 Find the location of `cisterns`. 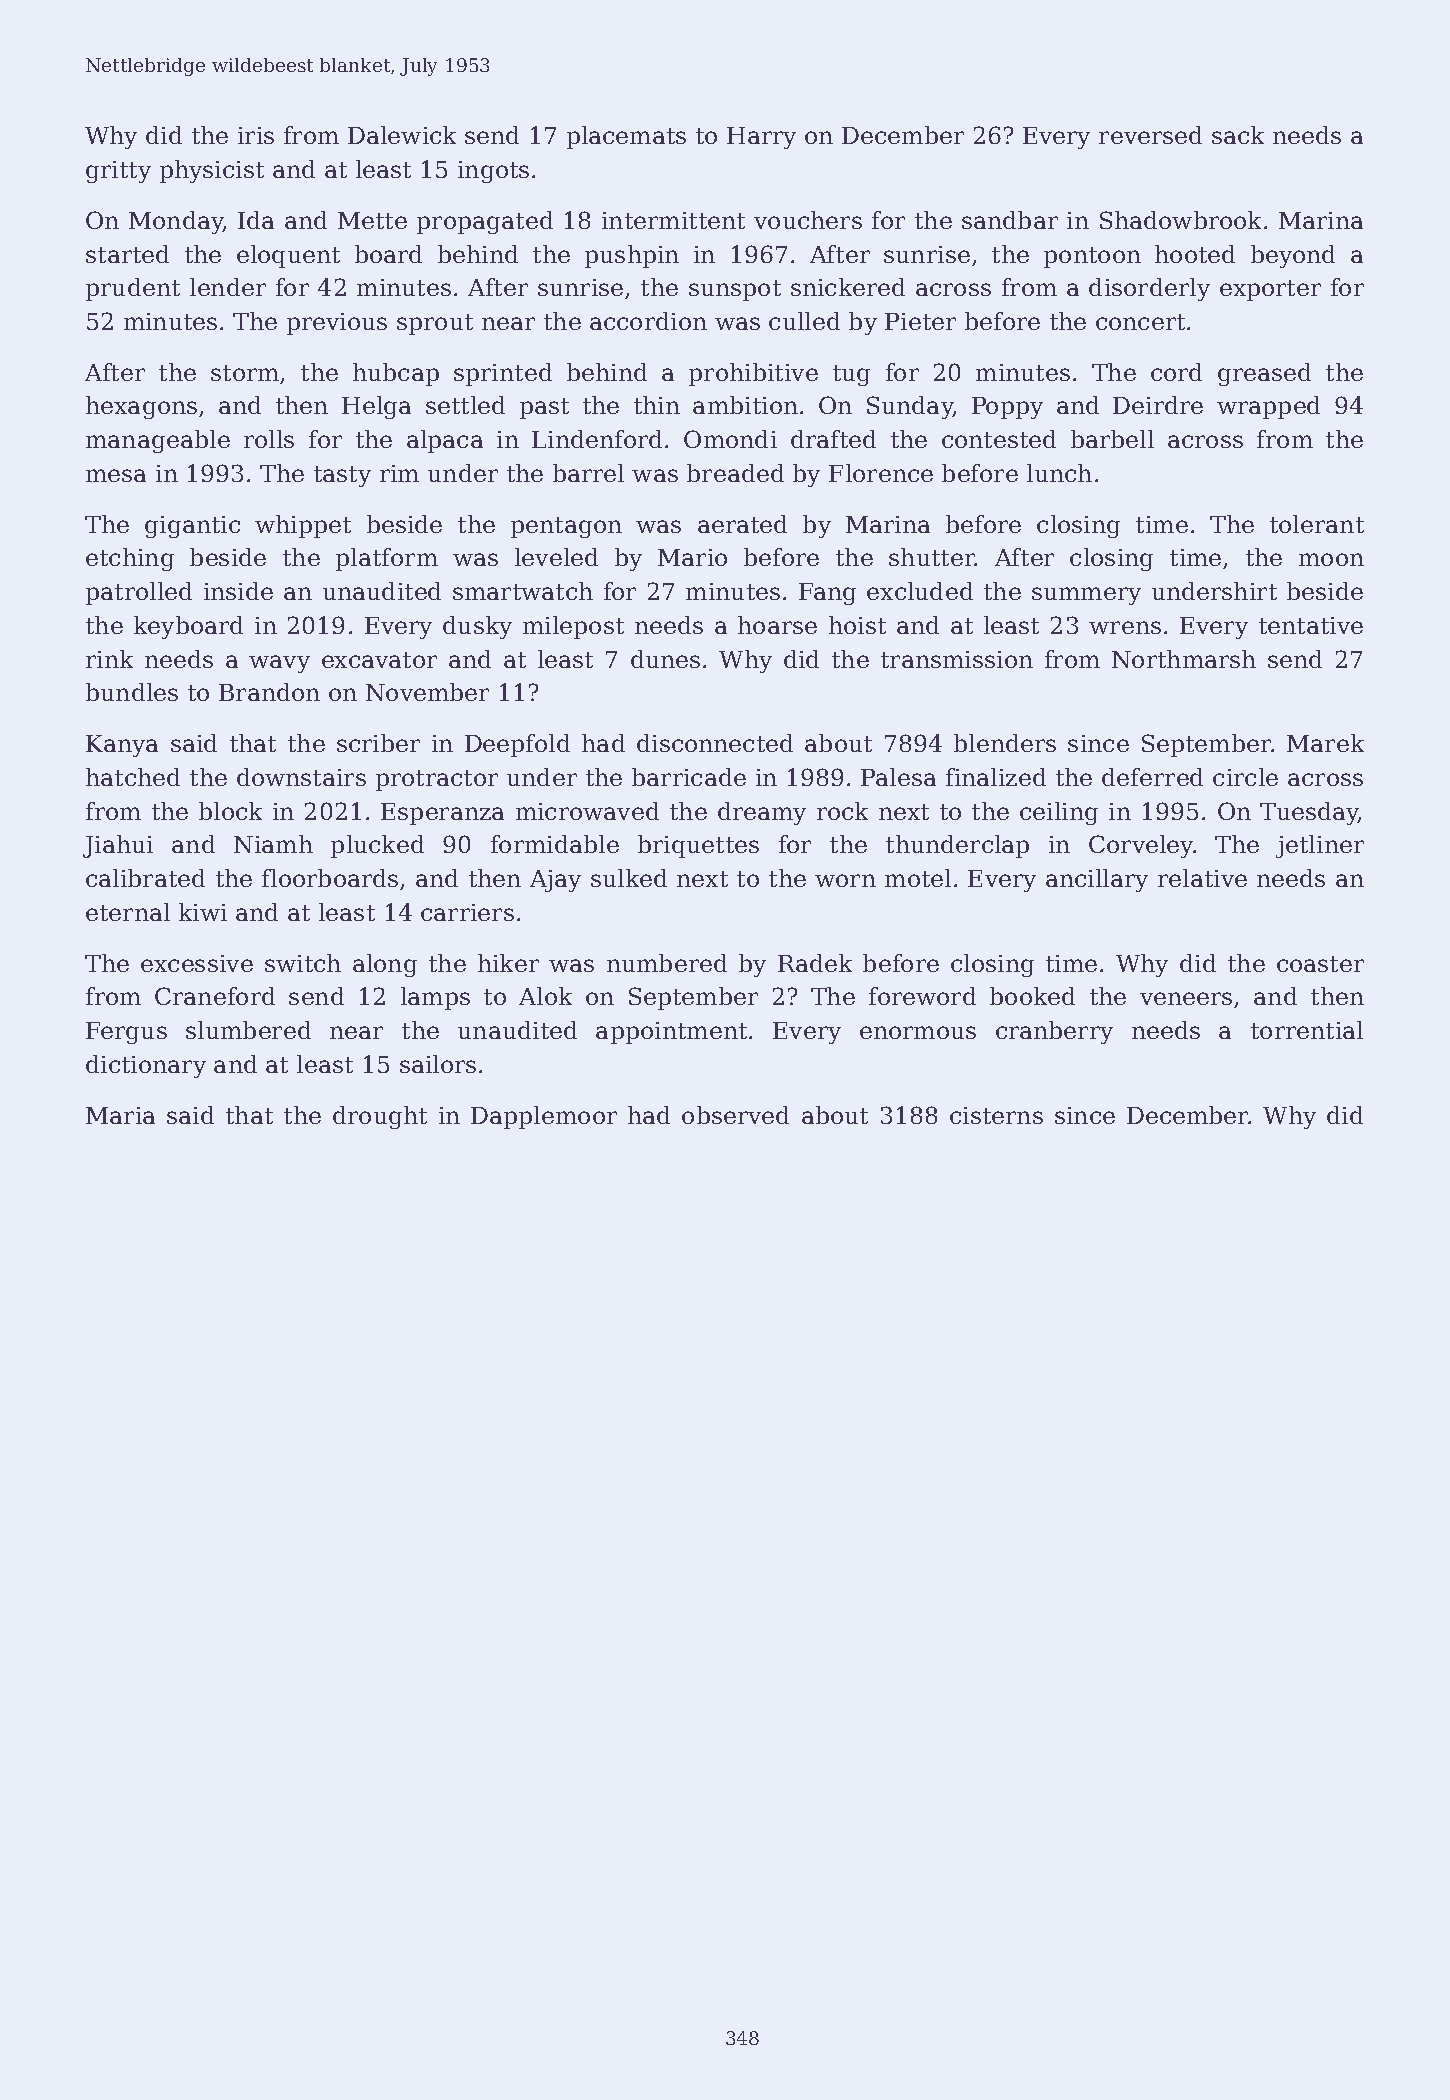

cisterns is located at coordinates (996, 1115).
